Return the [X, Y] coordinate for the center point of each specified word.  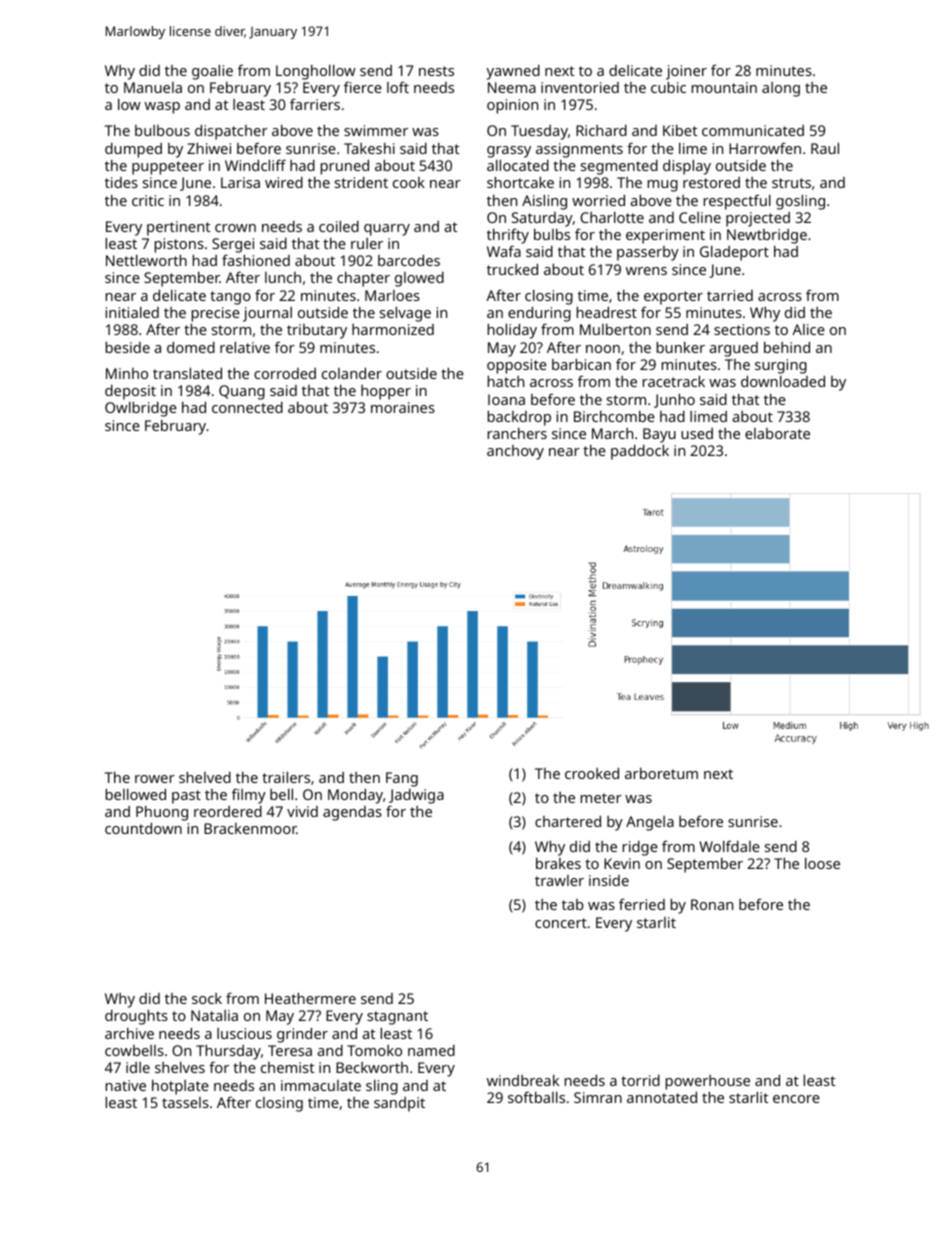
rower [155, 779]
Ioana [506, 399]
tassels [185, 1102]
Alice [808, 329]
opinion [512, 106]
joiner [686, 72]
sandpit [399, 1104]
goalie [212, 72]
